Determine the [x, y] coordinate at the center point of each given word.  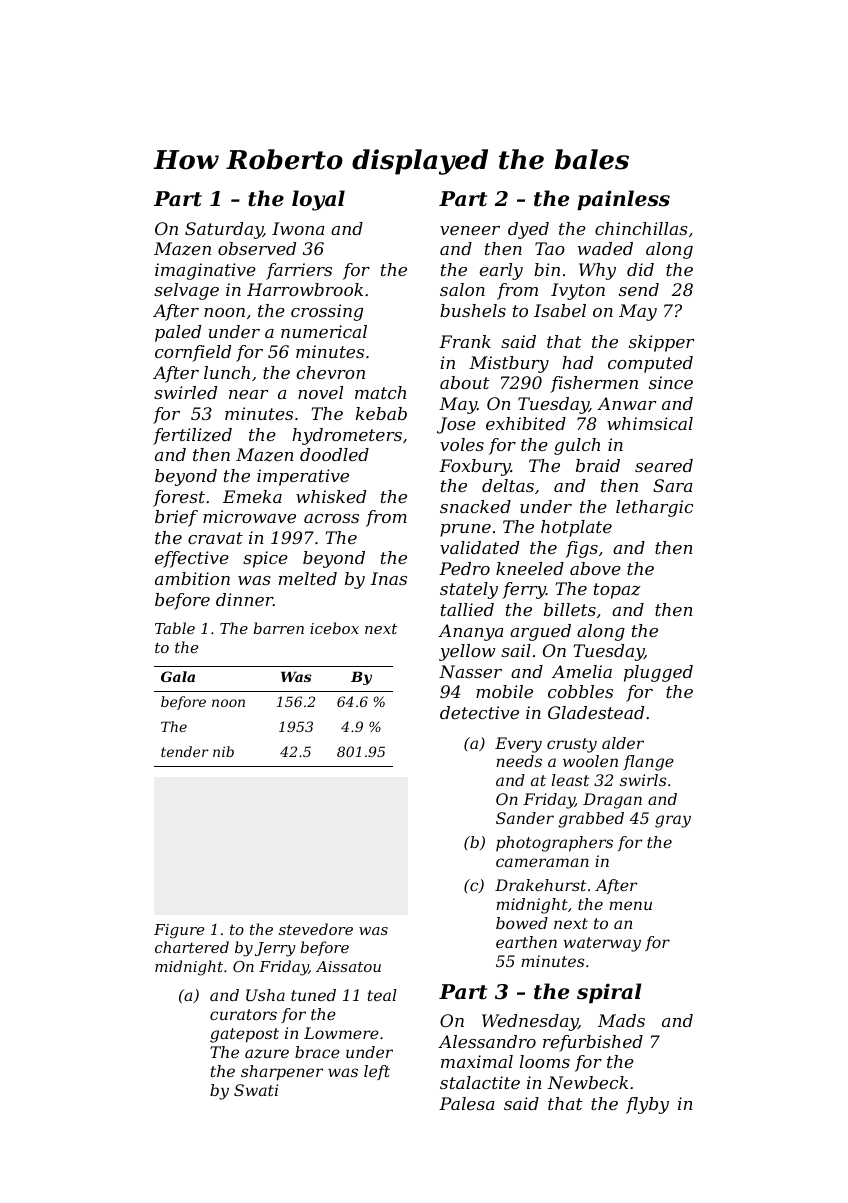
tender [185, 751]
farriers [299, 271]
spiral [609, 993]
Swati [256, 1090]
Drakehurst [540, 885]
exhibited [526, 423]
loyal [318, 200]
